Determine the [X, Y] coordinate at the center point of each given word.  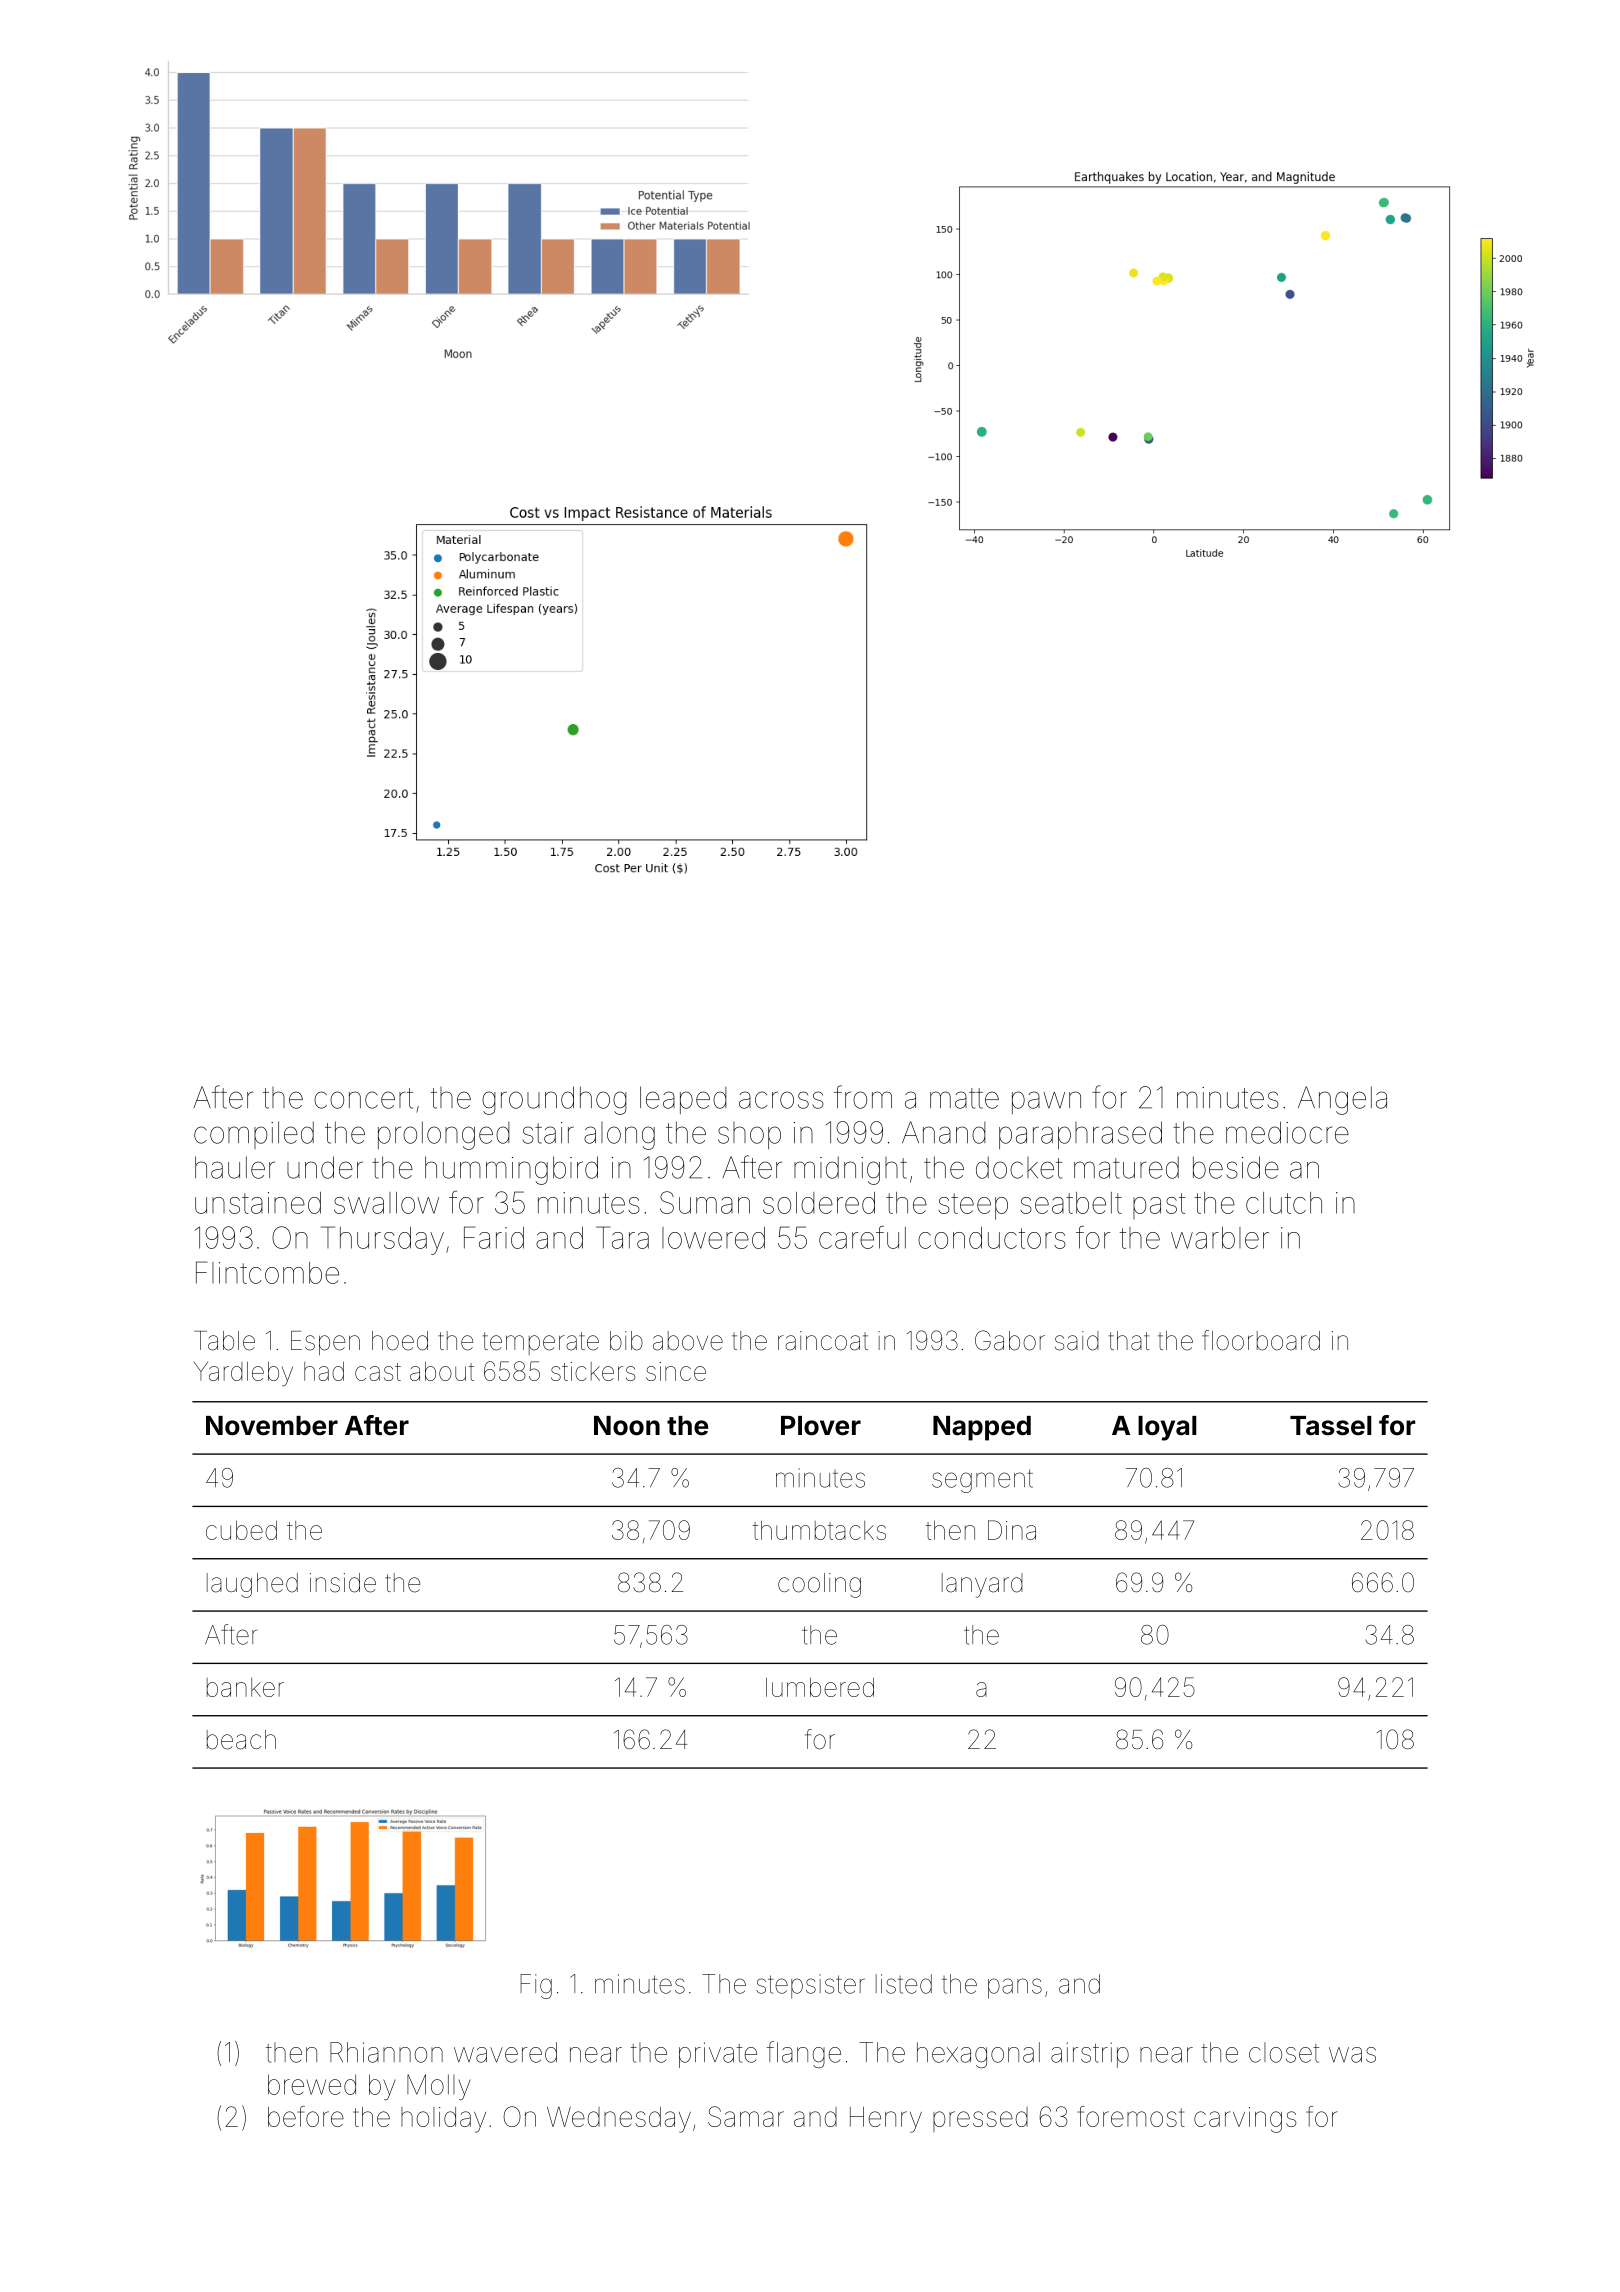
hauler [235, 1167]
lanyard [982, 1585]
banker [245, 1687]
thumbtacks [819, 1530]
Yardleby [243, 1373]
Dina [1012, 1530]
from [863, 1097]
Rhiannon [386, 2052]
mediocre [1287, 1132]
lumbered [820, 1687]
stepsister [810, 1986]
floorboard [1261, 1340]
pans [1015, 1988]
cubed [241, 1530]
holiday [443, 2120]
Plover [821, 1426]
